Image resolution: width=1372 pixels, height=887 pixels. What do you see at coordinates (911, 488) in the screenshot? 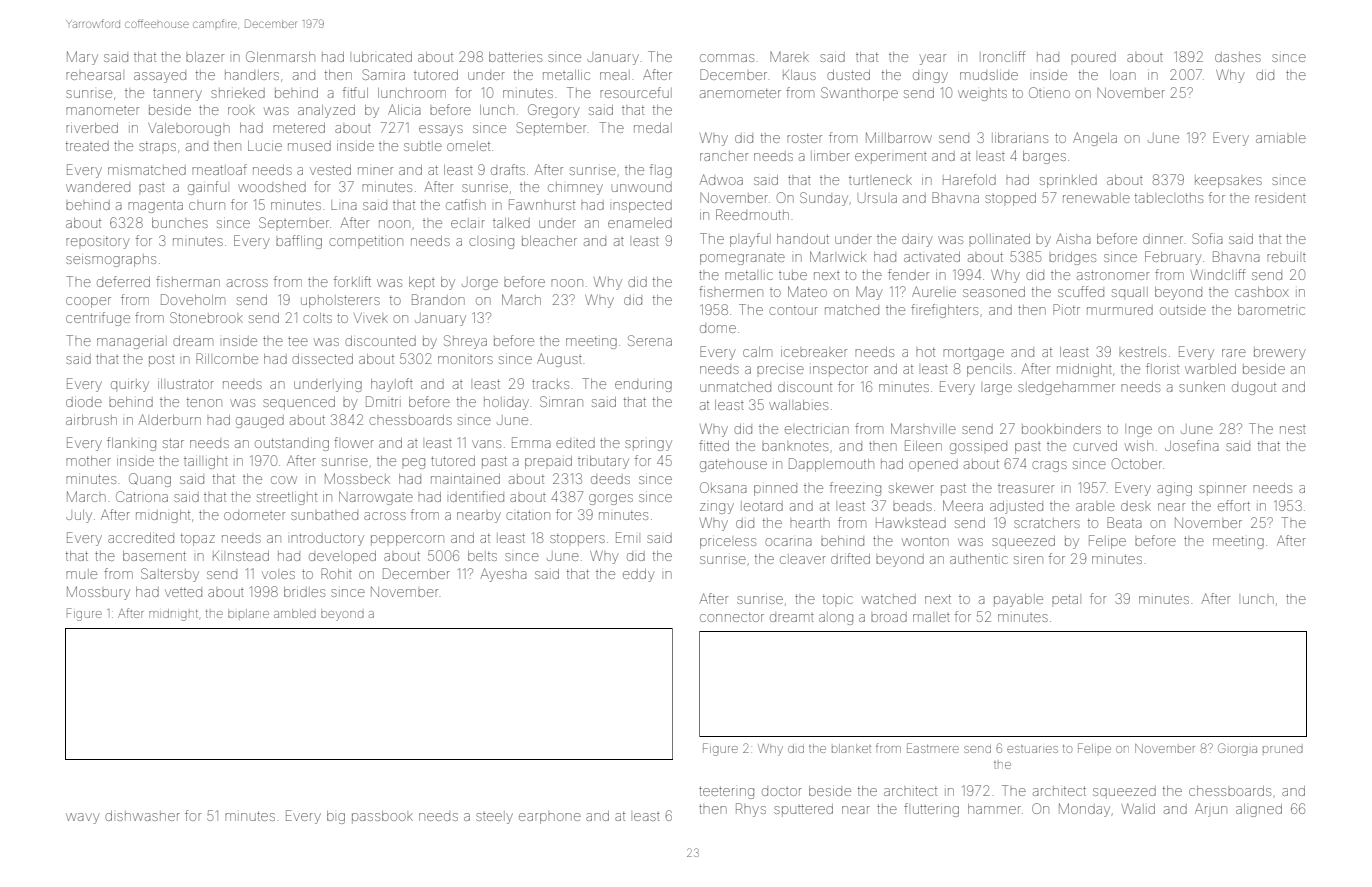
I see `skewer` at bounding box center [911, 488].
